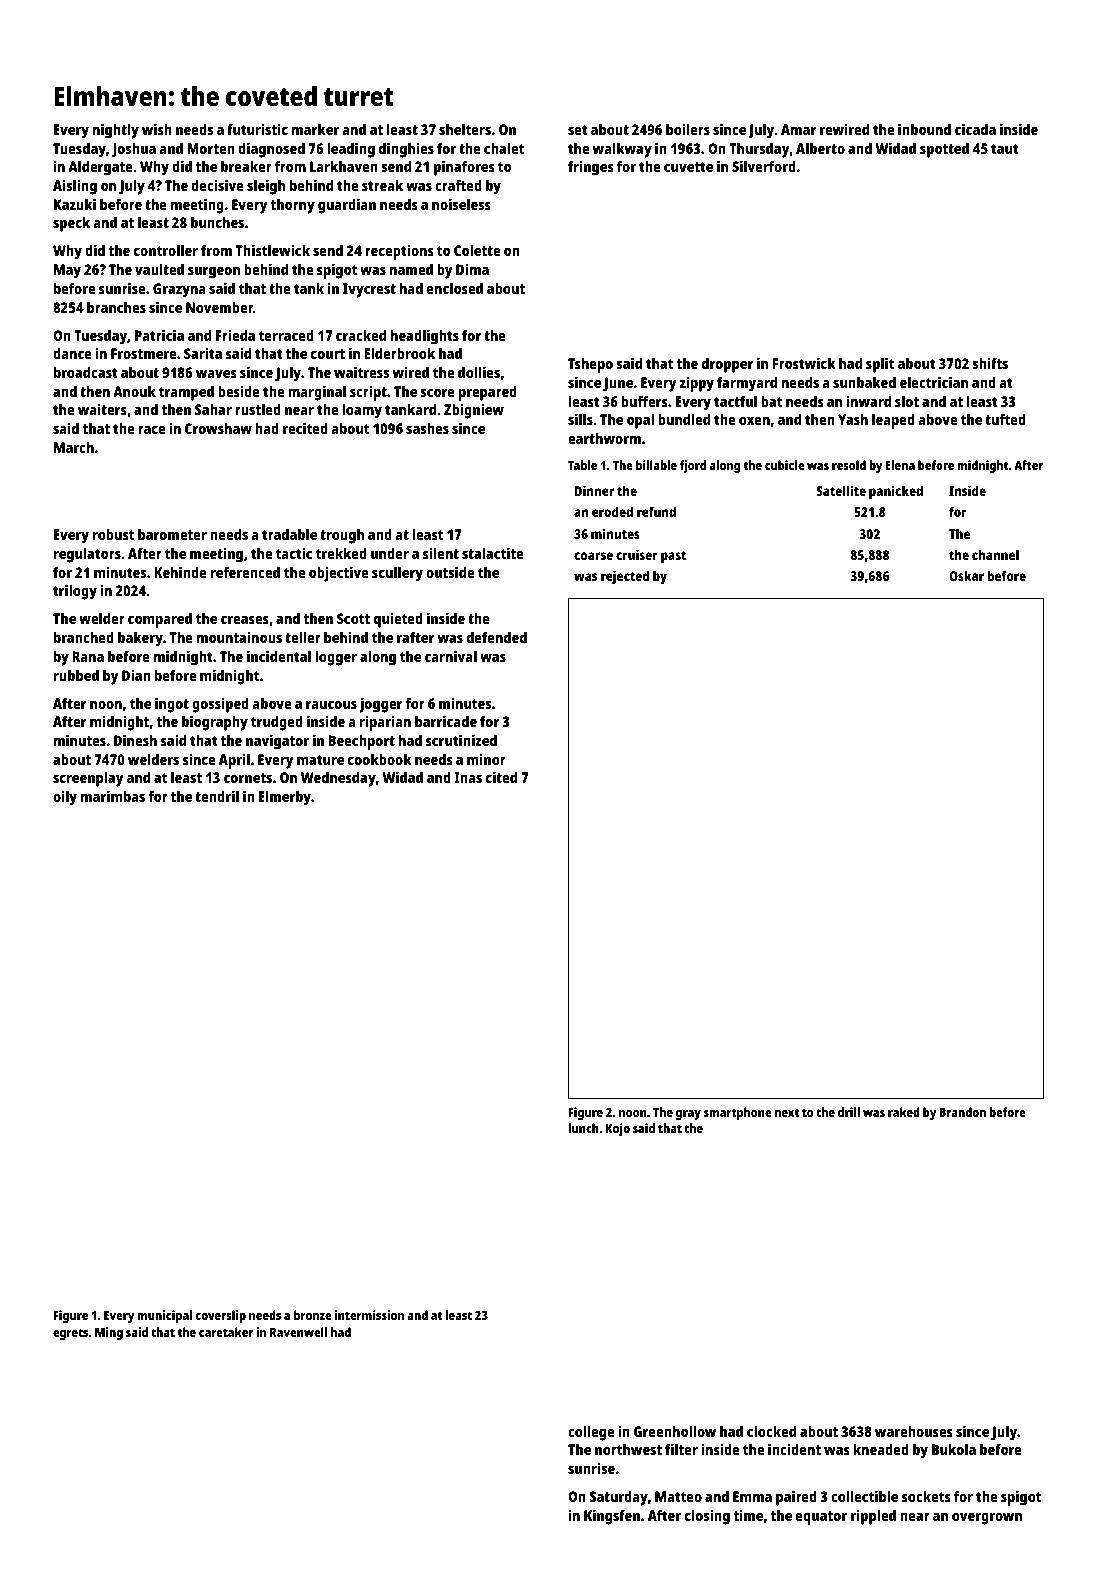  What do you see at coordinates (109, 1333) in the image?
I see `Ming` at bounding box center [109, 1333].
